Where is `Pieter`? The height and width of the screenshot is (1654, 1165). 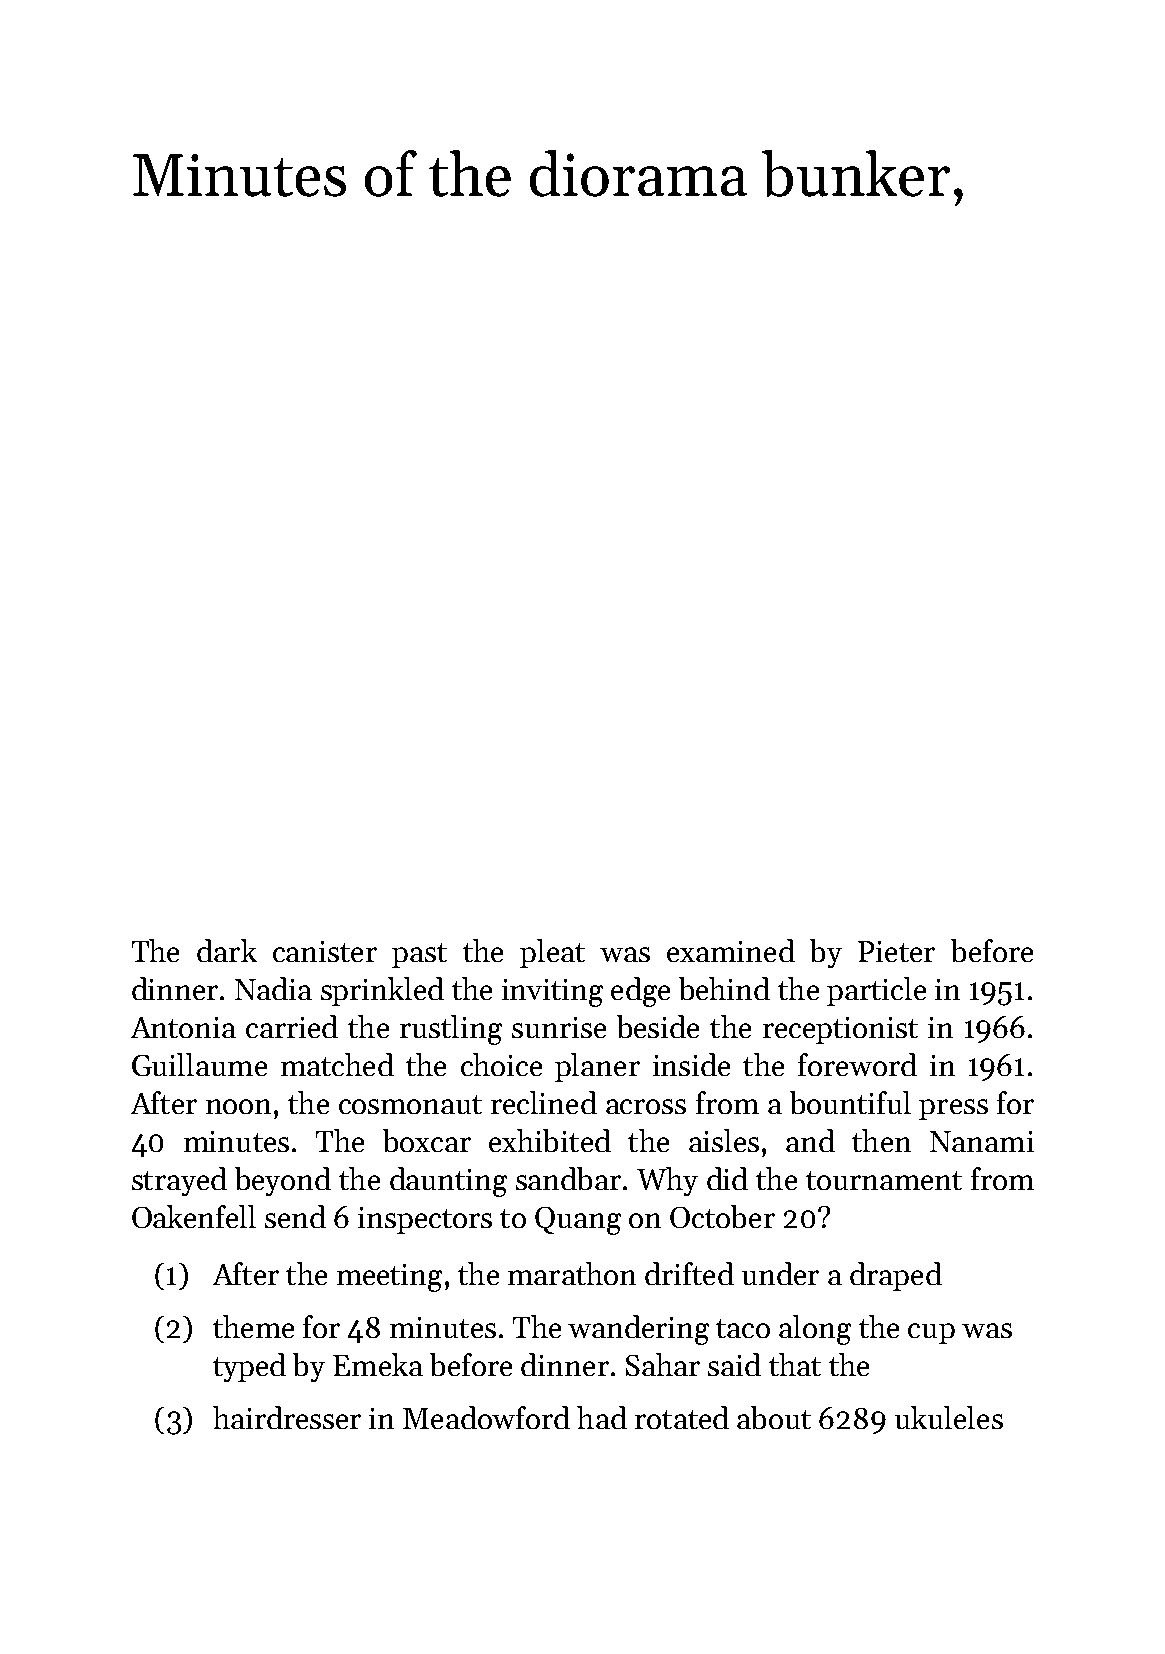 Pieter is located at coordinates (896, 951).
